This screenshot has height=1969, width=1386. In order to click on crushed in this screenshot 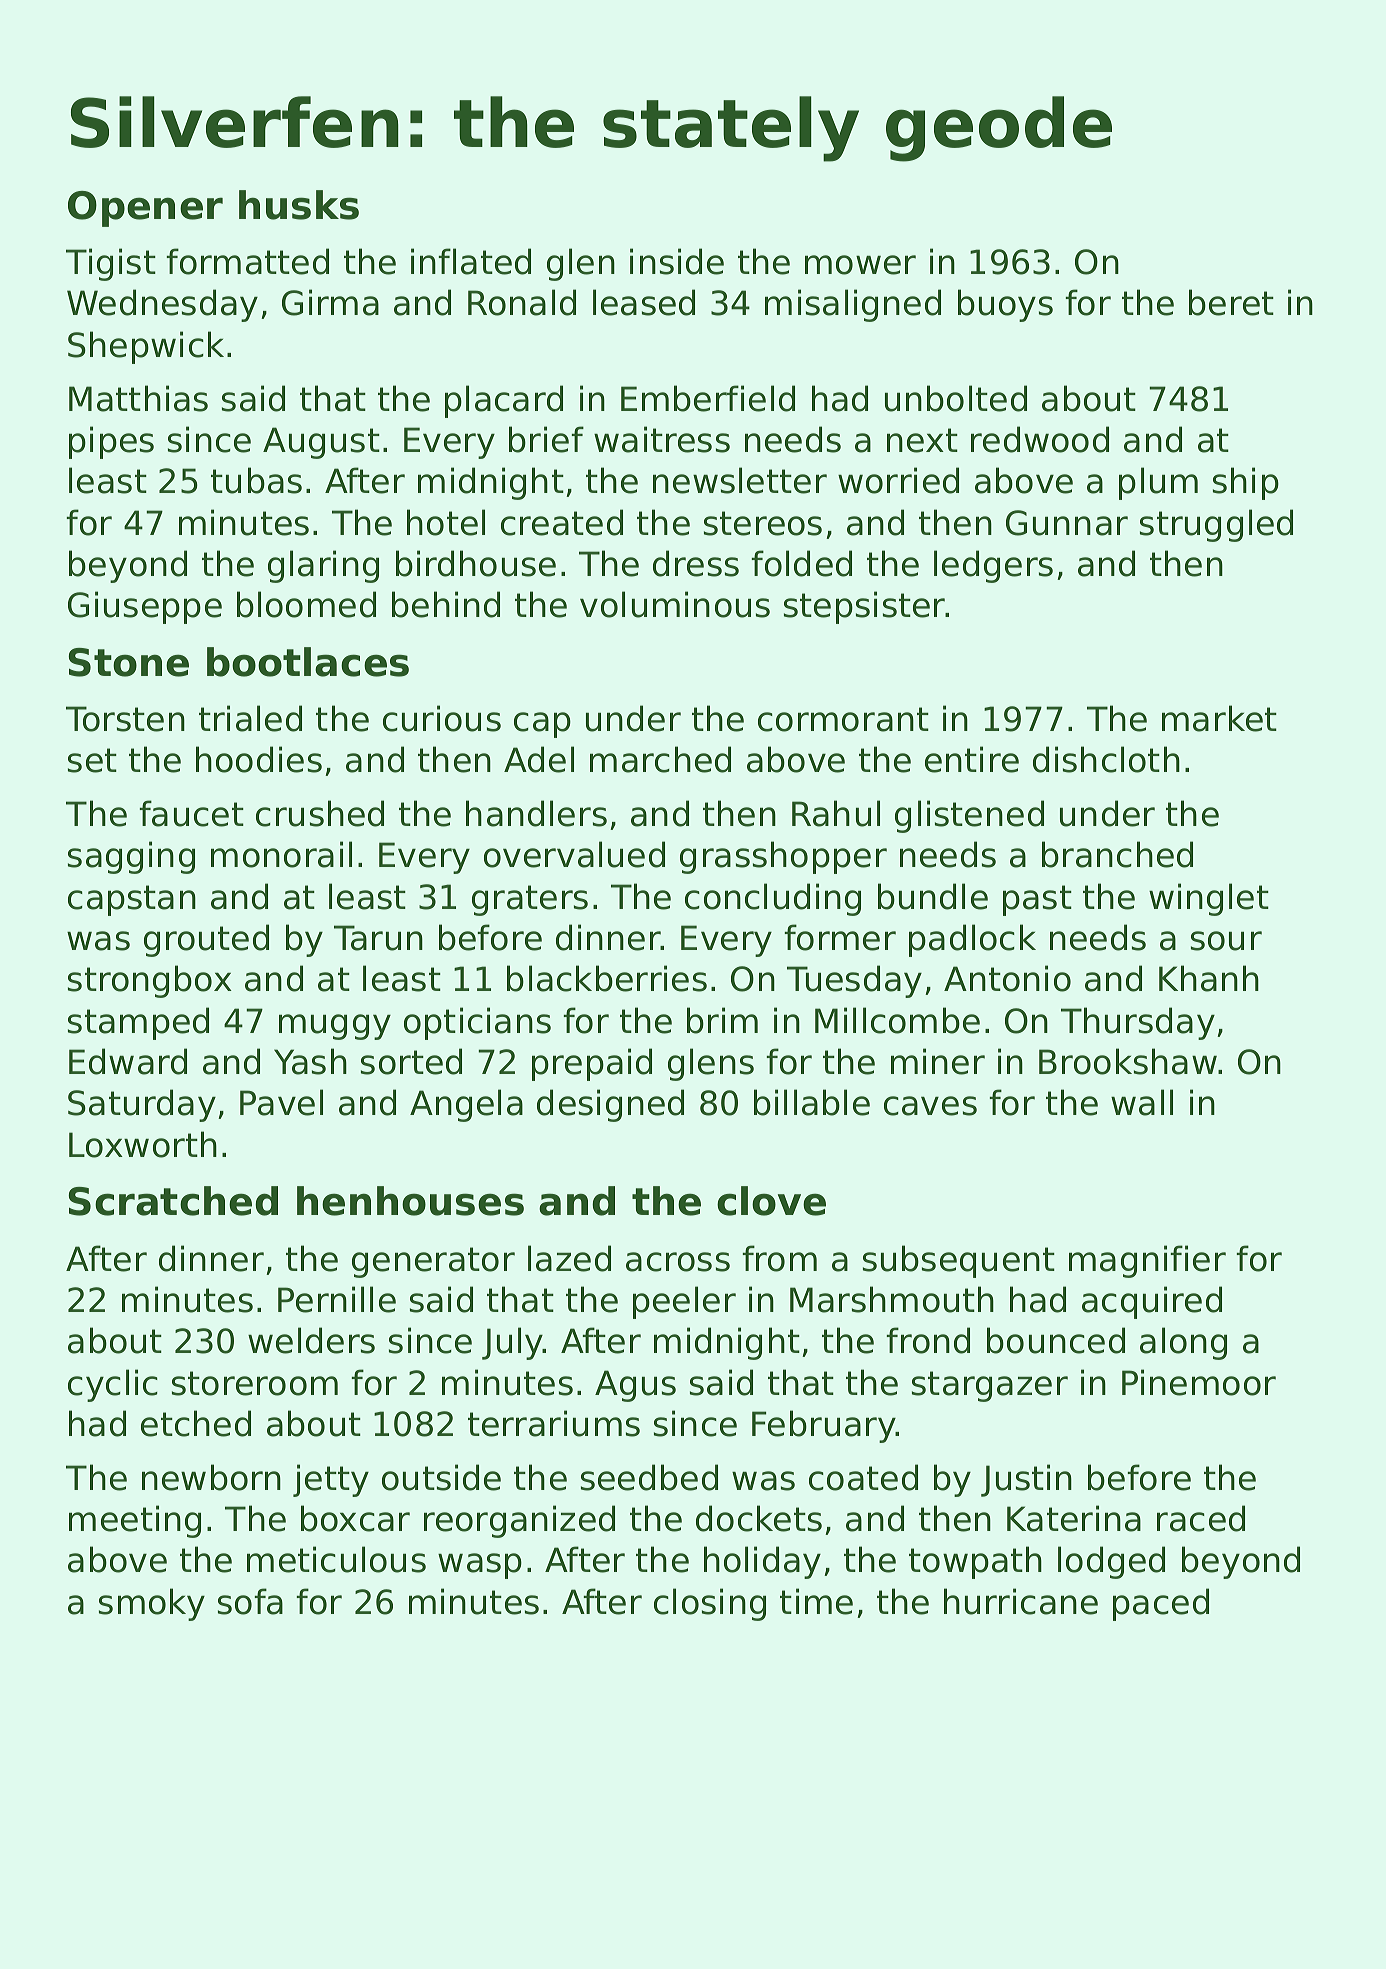, I will do `click(320, 813)`.
